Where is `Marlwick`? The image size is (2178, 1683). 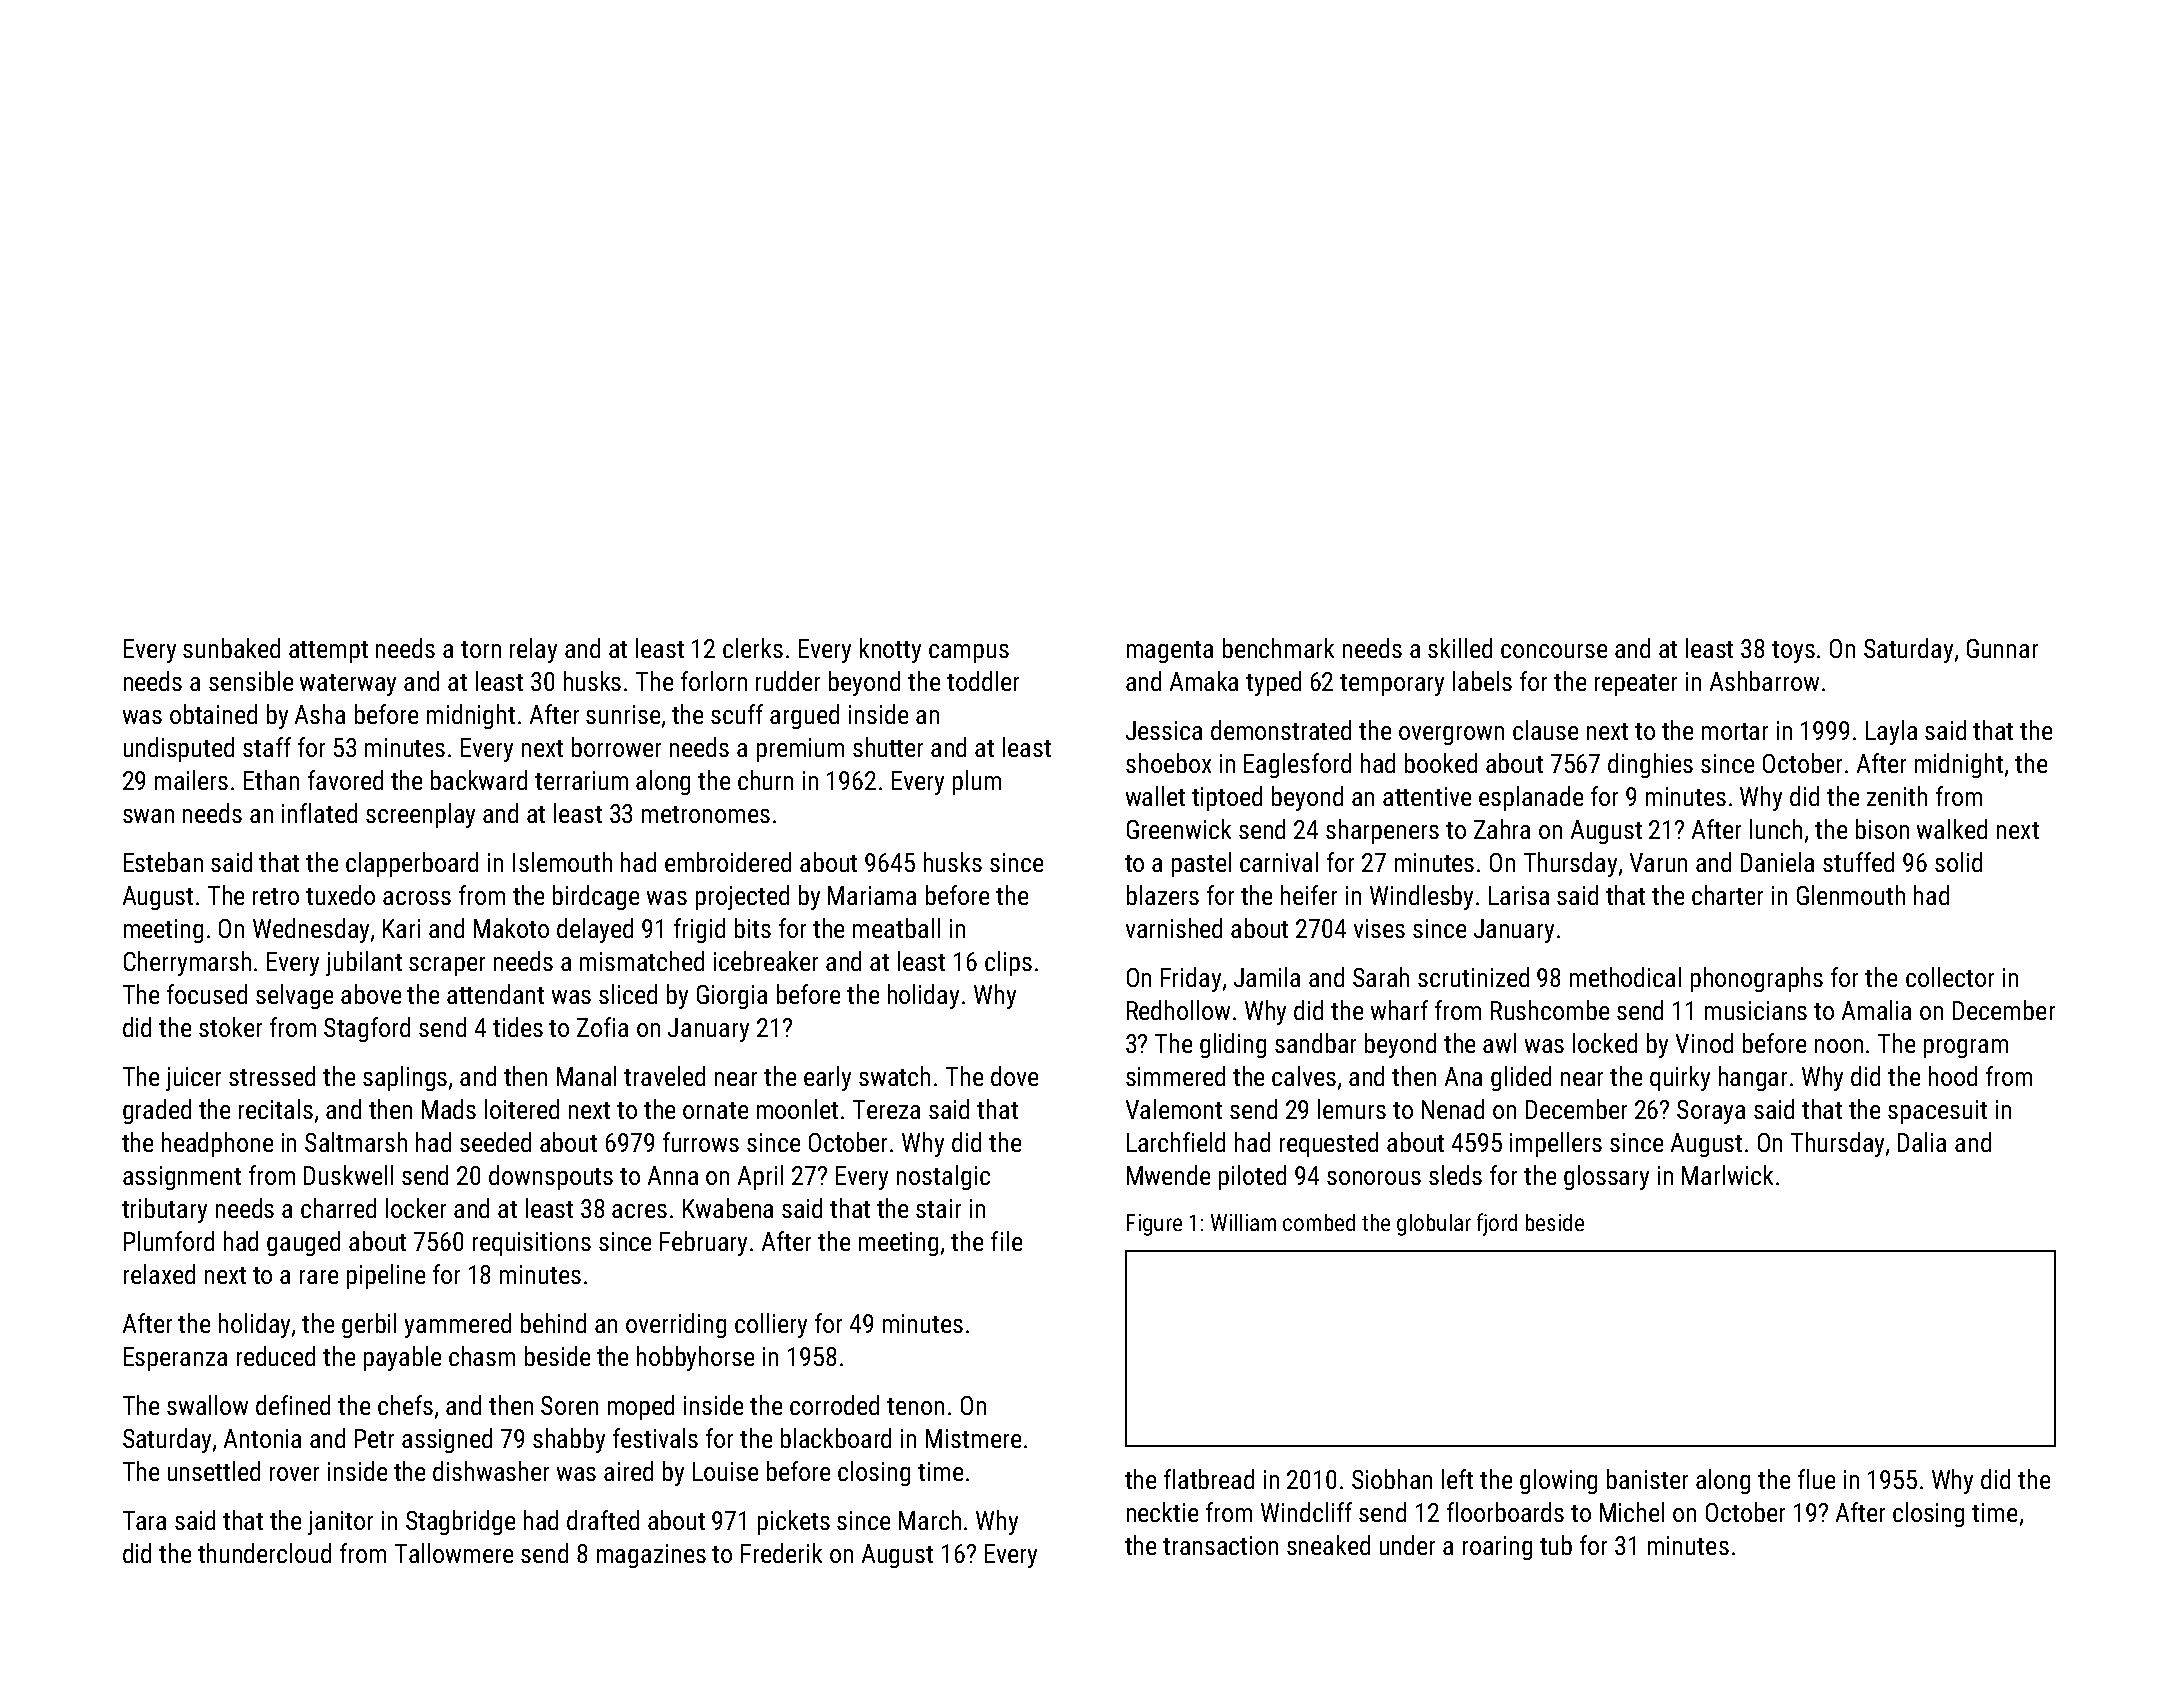 Marlwick is located at coordinates (1727, 1175).
